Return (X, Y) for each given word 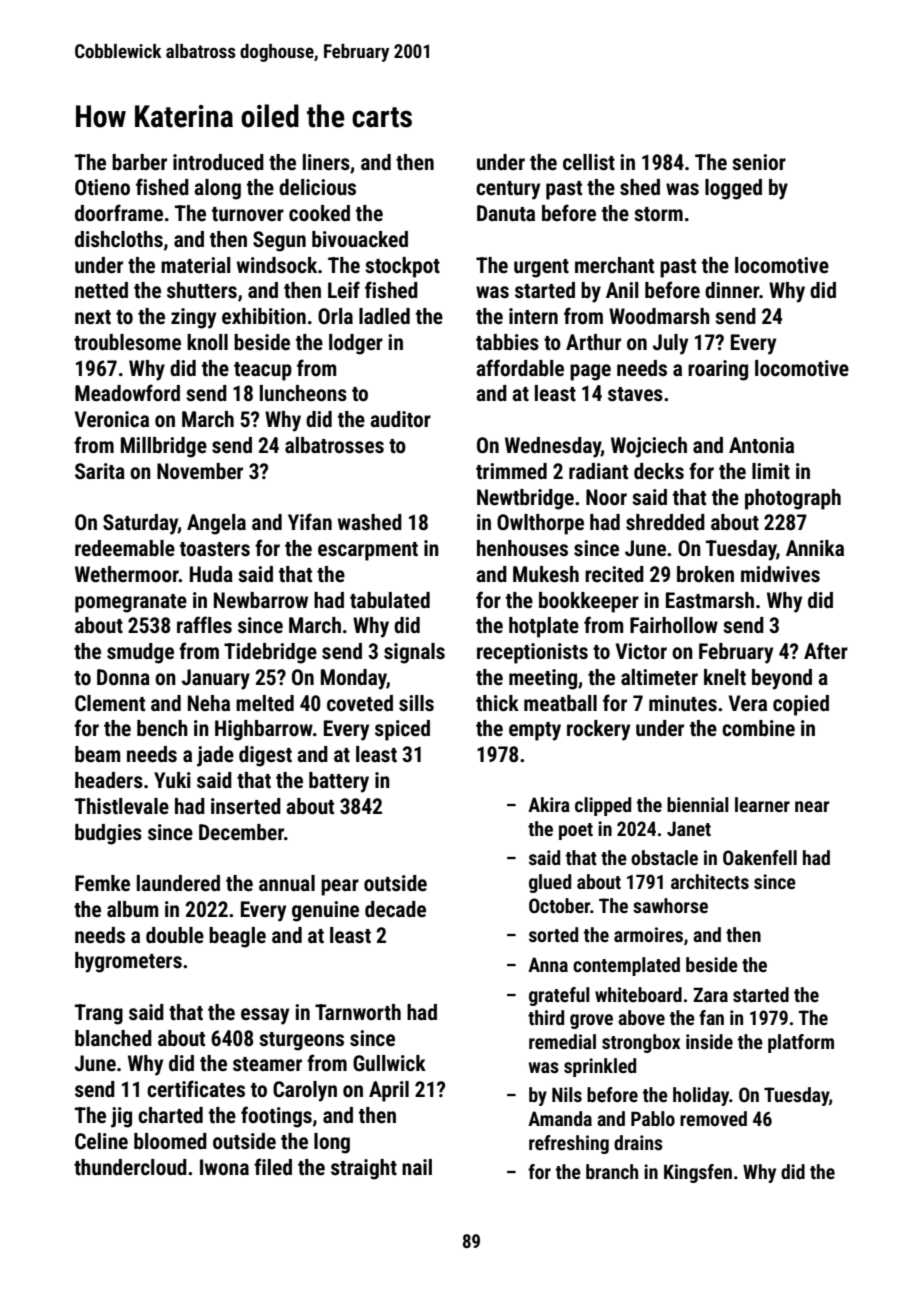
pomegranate (131, 603)
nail (417, 1167)
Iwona (224, 1167)
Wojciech (649, 447)
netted (101, 290)
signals (414, 653)
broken (705, 574)
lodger (356, 344)
